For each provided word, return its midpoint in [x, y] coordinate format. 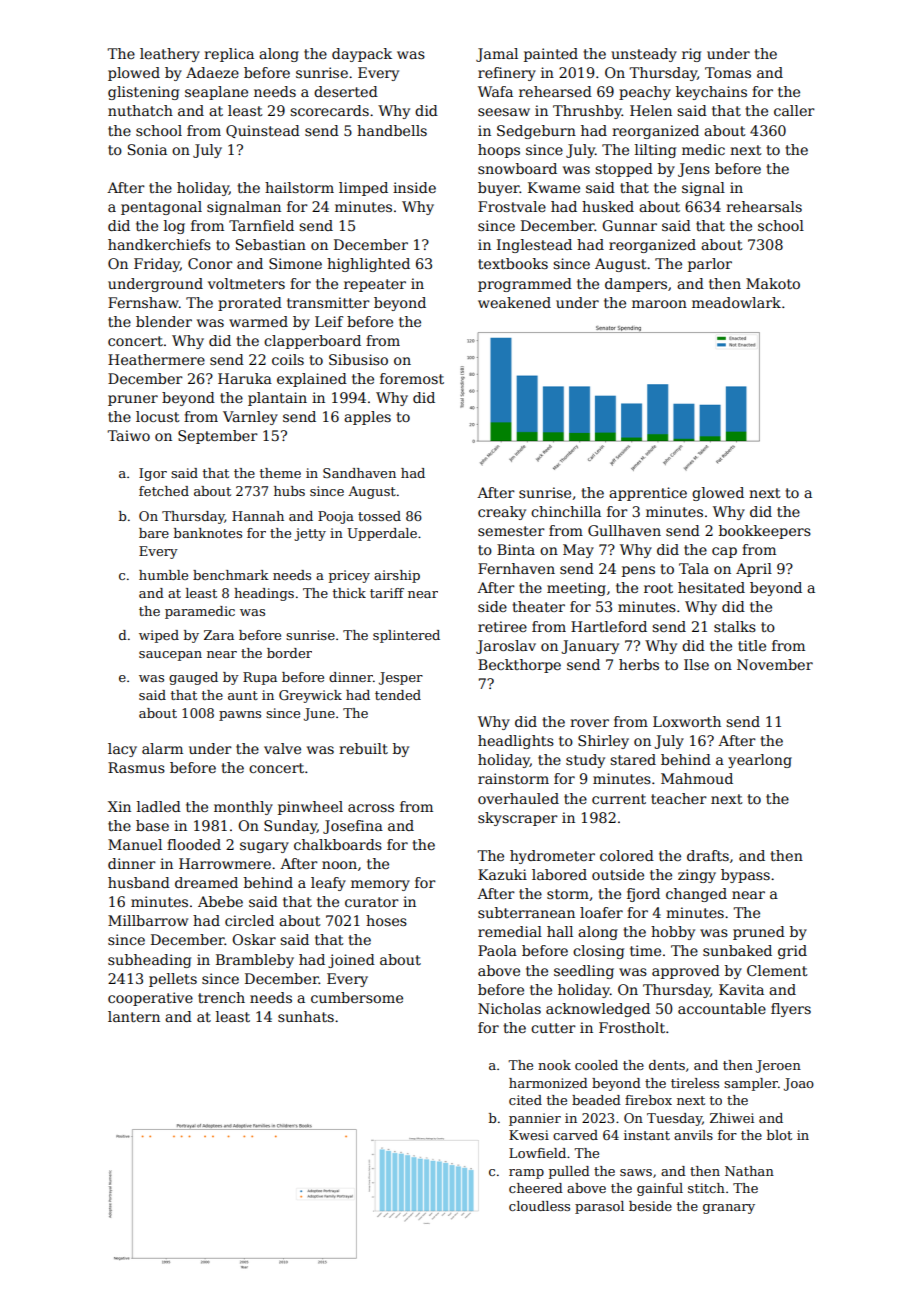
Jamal [497, 55]
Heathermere [156, 359]
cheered [536, 1188]
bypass [745, 876]
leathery [170, 55]
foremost [412, 378]
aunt [243, 695]
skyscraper [518, 819]
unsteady [644, 55]
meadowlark [736, 302]
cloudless [539, 1206]
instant [647, 1135]
